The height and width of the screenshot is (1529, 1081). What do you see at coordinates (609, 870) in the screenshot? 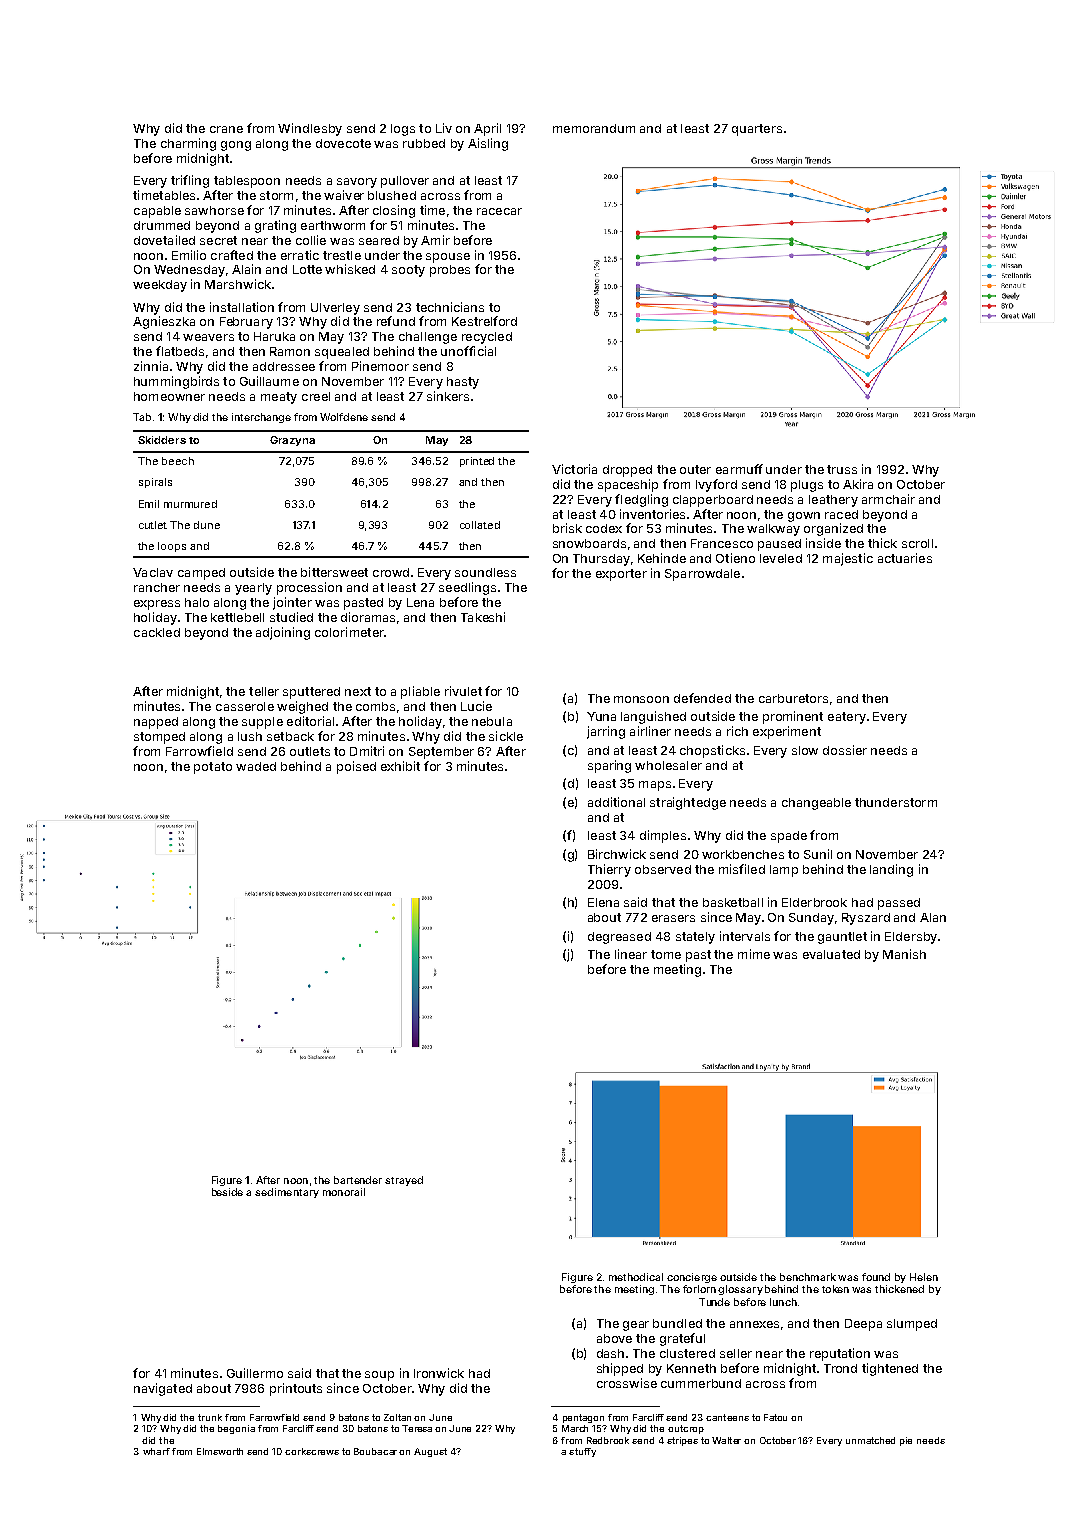
I see `Thierry` at bounding box center [609, 870].
